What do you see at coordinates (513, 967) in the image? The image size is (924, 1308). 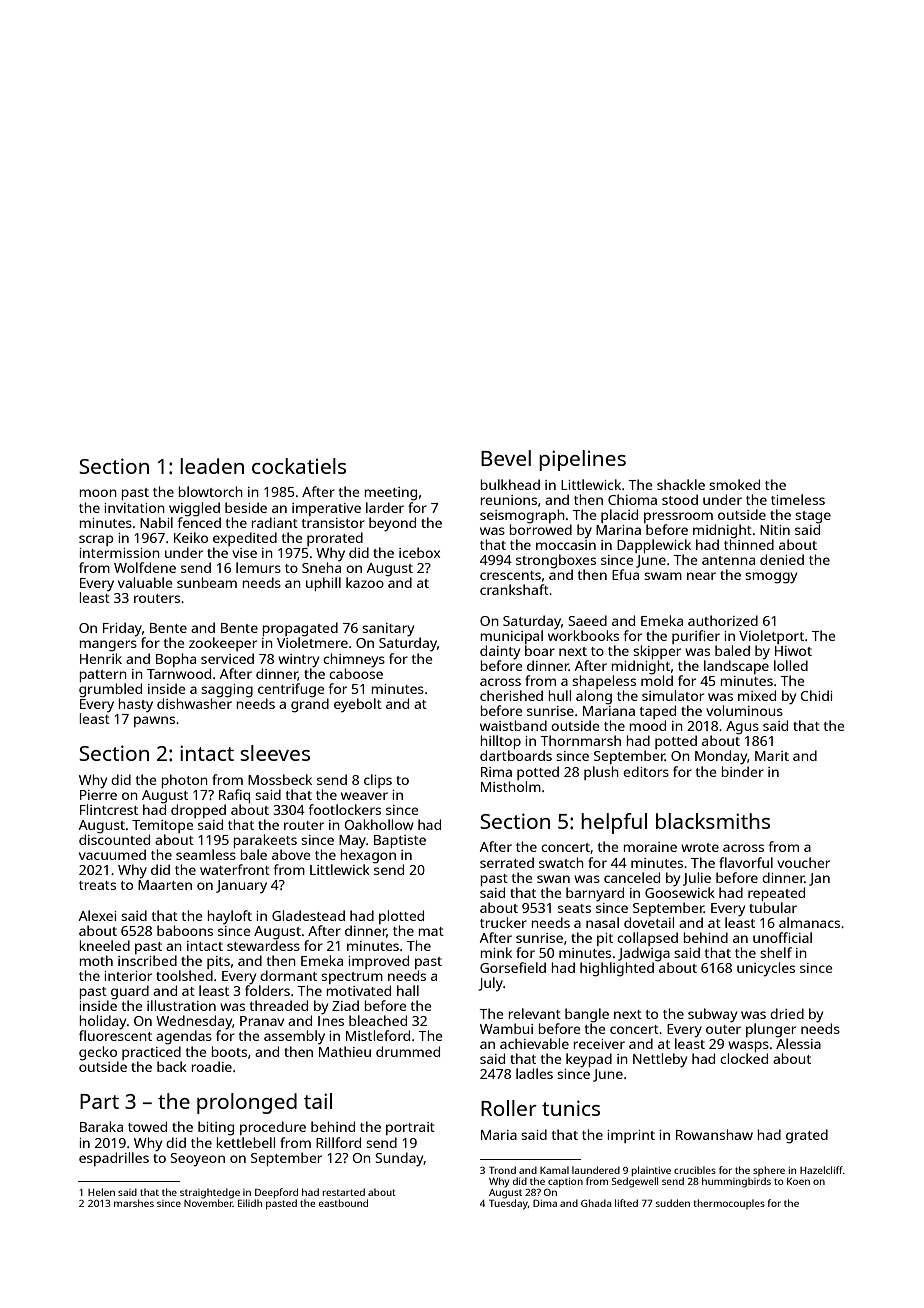 I see `Gorsefield` at bounding box center [513, 967].
